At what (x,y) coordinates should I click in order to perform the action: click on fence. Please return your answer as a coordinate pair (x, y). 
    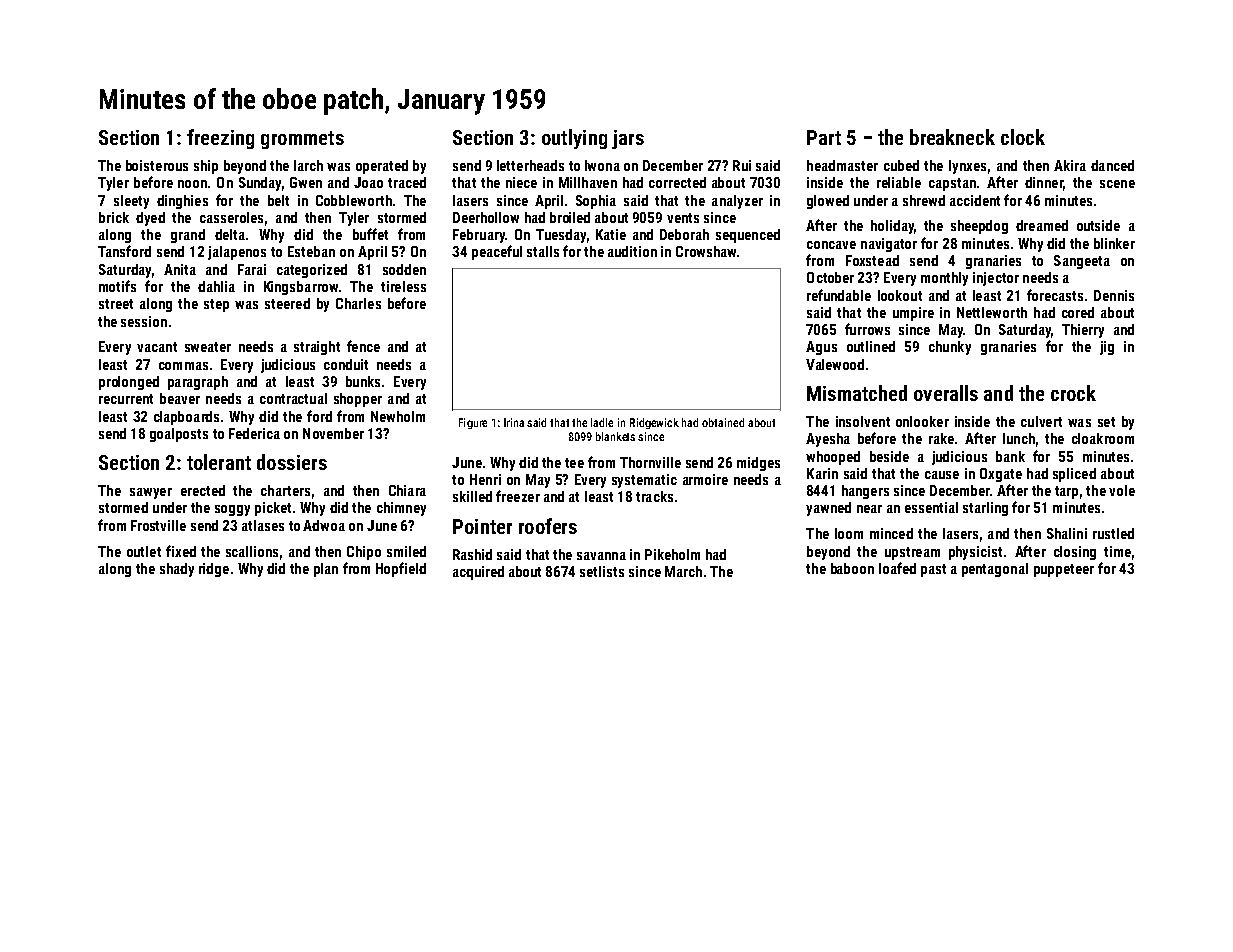
    Looking at the image, I should click on (363, 346).
